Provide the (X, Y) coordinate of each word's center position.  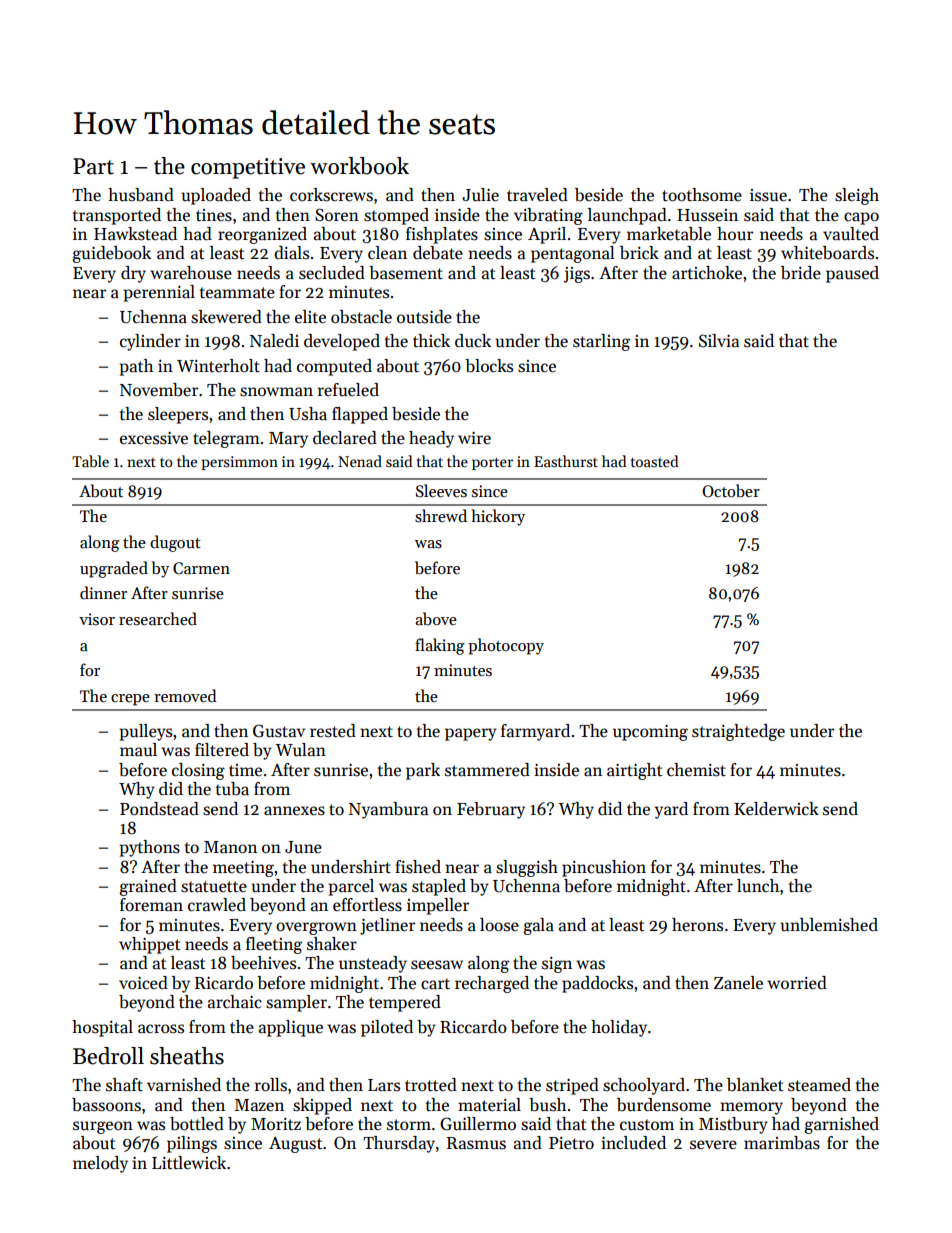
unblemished (829, 925)
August (295, 1145)
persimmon (239, 463)
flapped (360, 415)
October (731, 491)
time (245, 770)
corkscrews (331, 195)
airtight (634, 771)
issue (768, 195)
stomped (396, 216)
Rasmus (476, 1143)
